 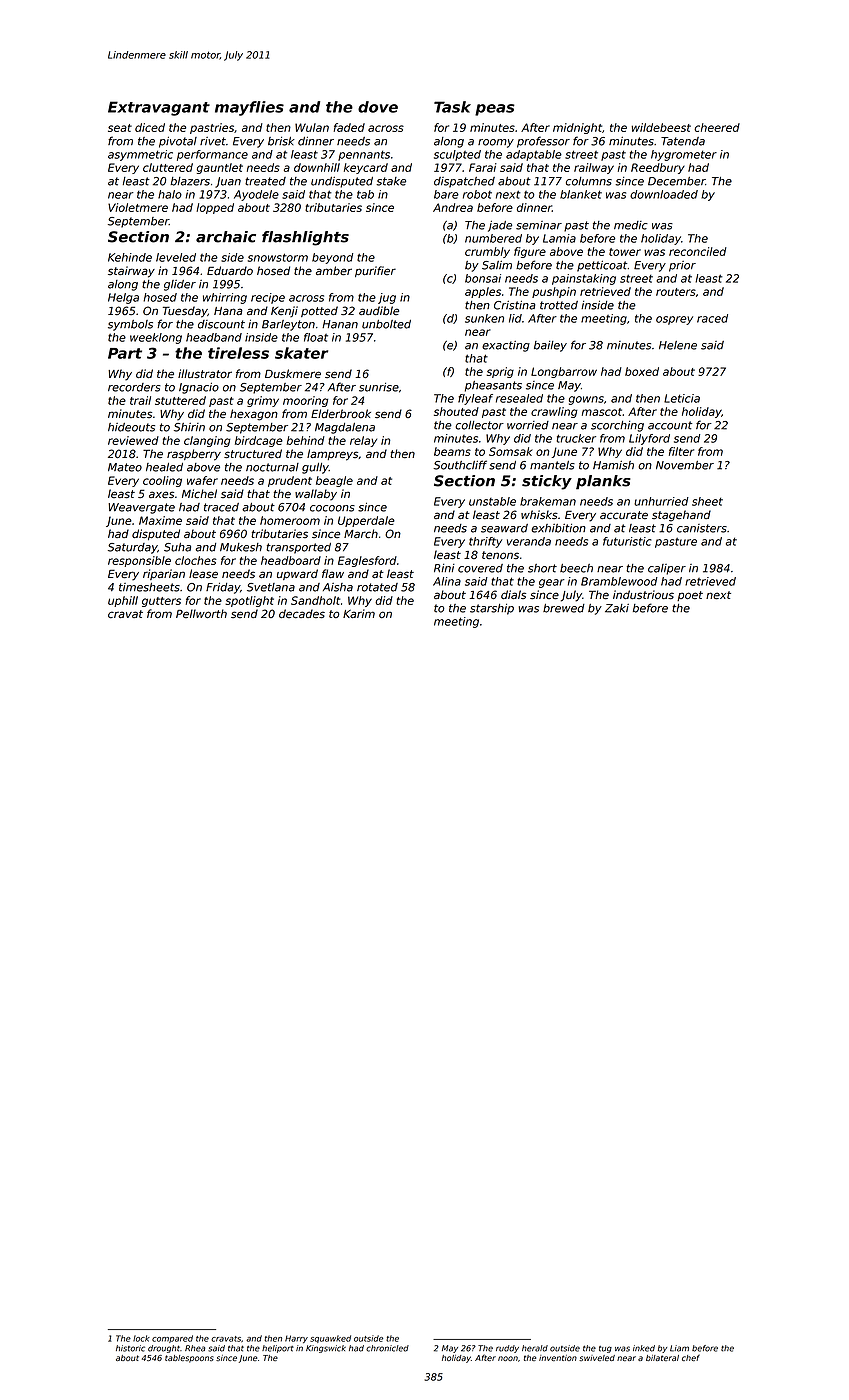 What do you see at coordinates (507, 1349) in the document?
I see `ruddy` at bounding box center [507, 1349].
